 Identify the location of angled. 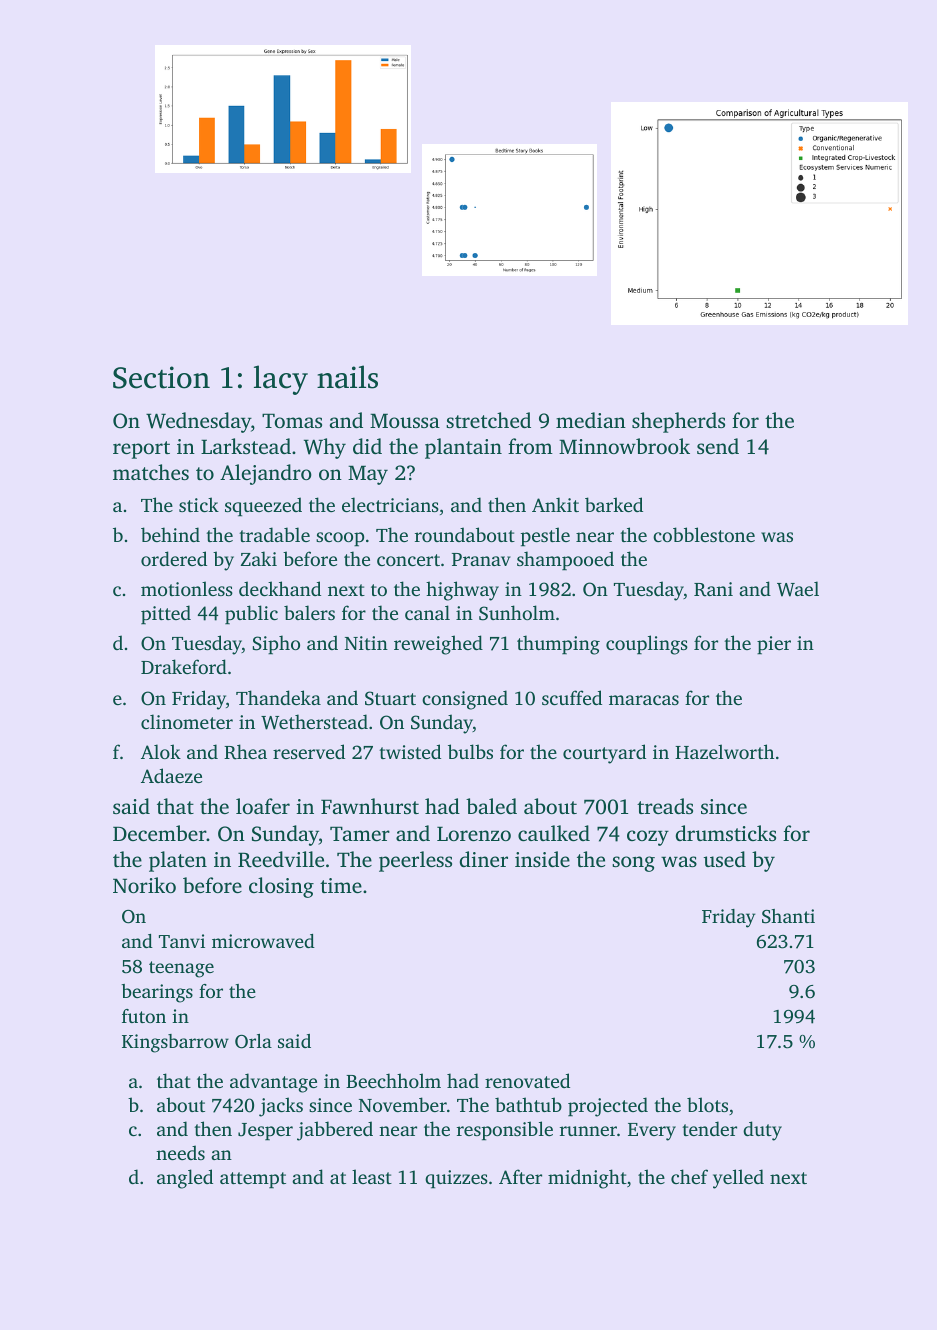
(185, 1179).
